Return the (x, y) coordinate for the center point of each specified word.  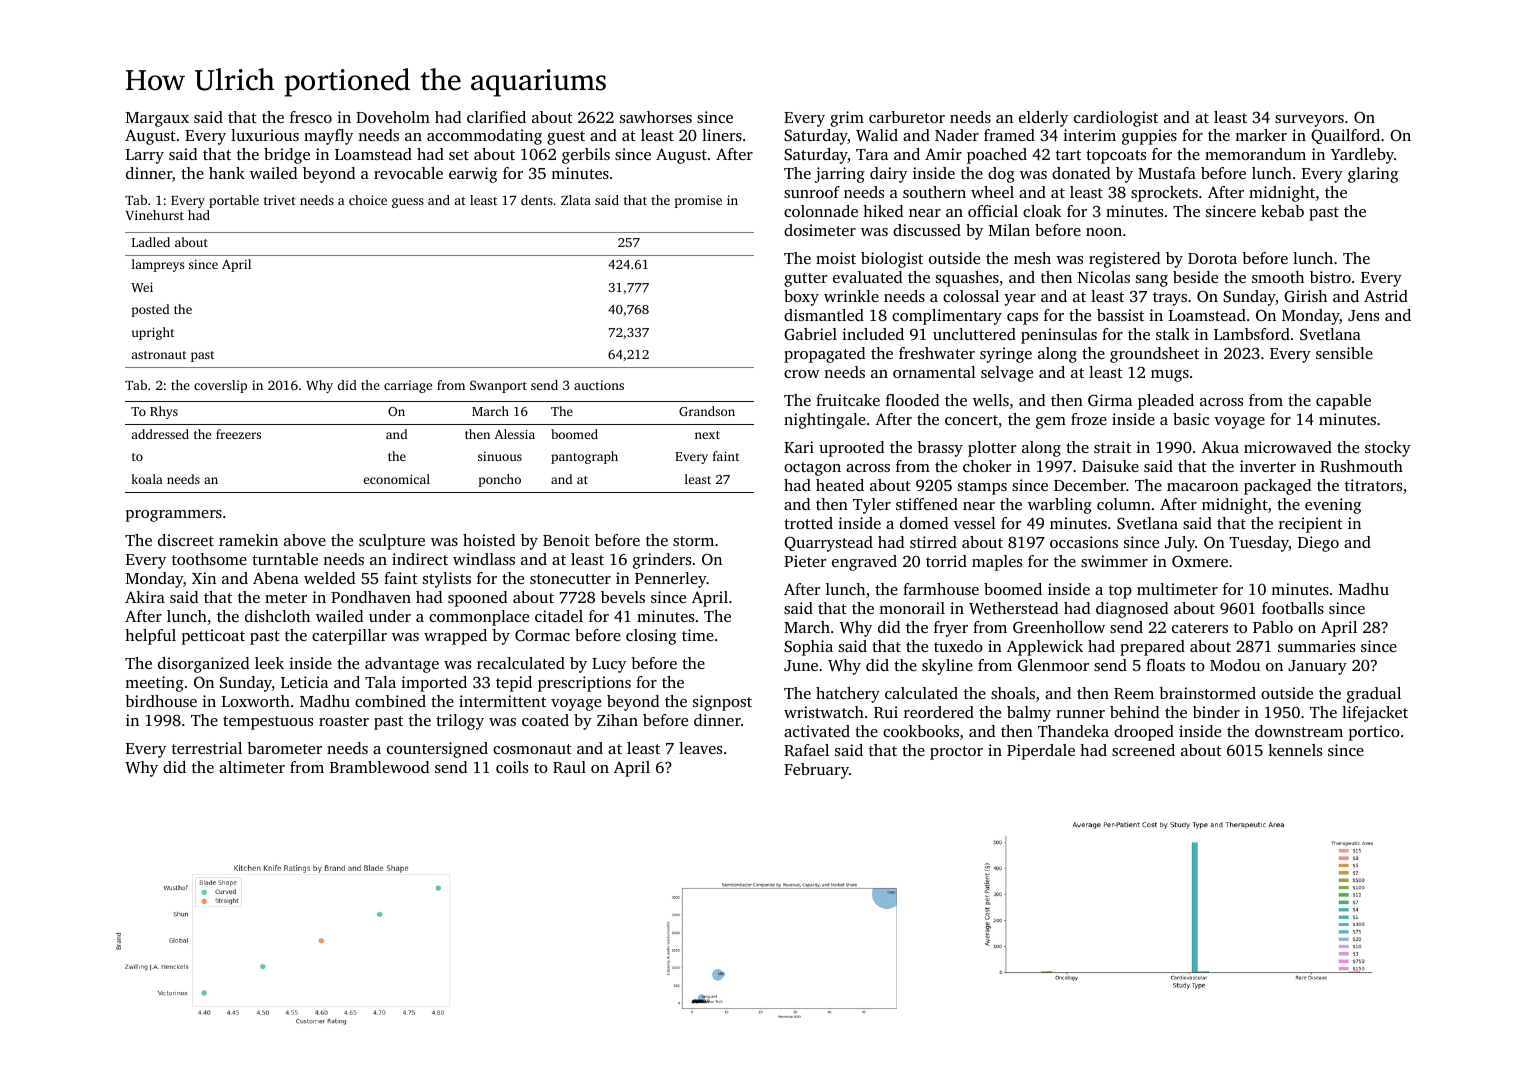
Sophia (808, 648)
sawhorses (656, 117)
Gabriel (810, 334)
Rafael (806, 750)
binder (1216, 712)
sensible (1344, 353)
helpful (150, 637)
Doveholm (393, 117)
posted (150, 310)
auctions (599, 385)
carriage (408, 386)
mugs (1170, 376)
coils (512, 767)
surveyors (1309, 121)
